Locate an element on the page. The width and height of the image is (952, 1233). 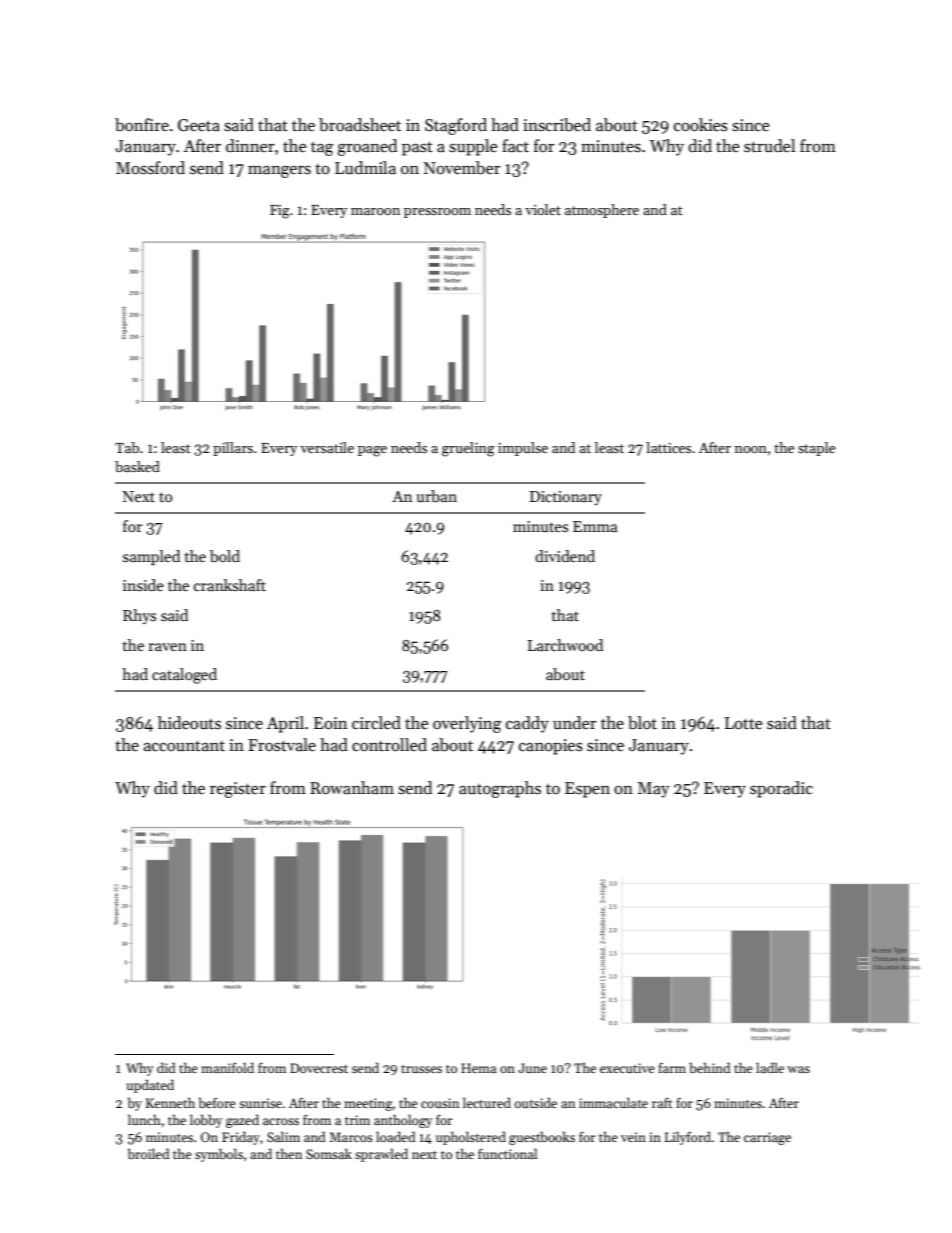
cousin is located at coordinates (440, 1103).
